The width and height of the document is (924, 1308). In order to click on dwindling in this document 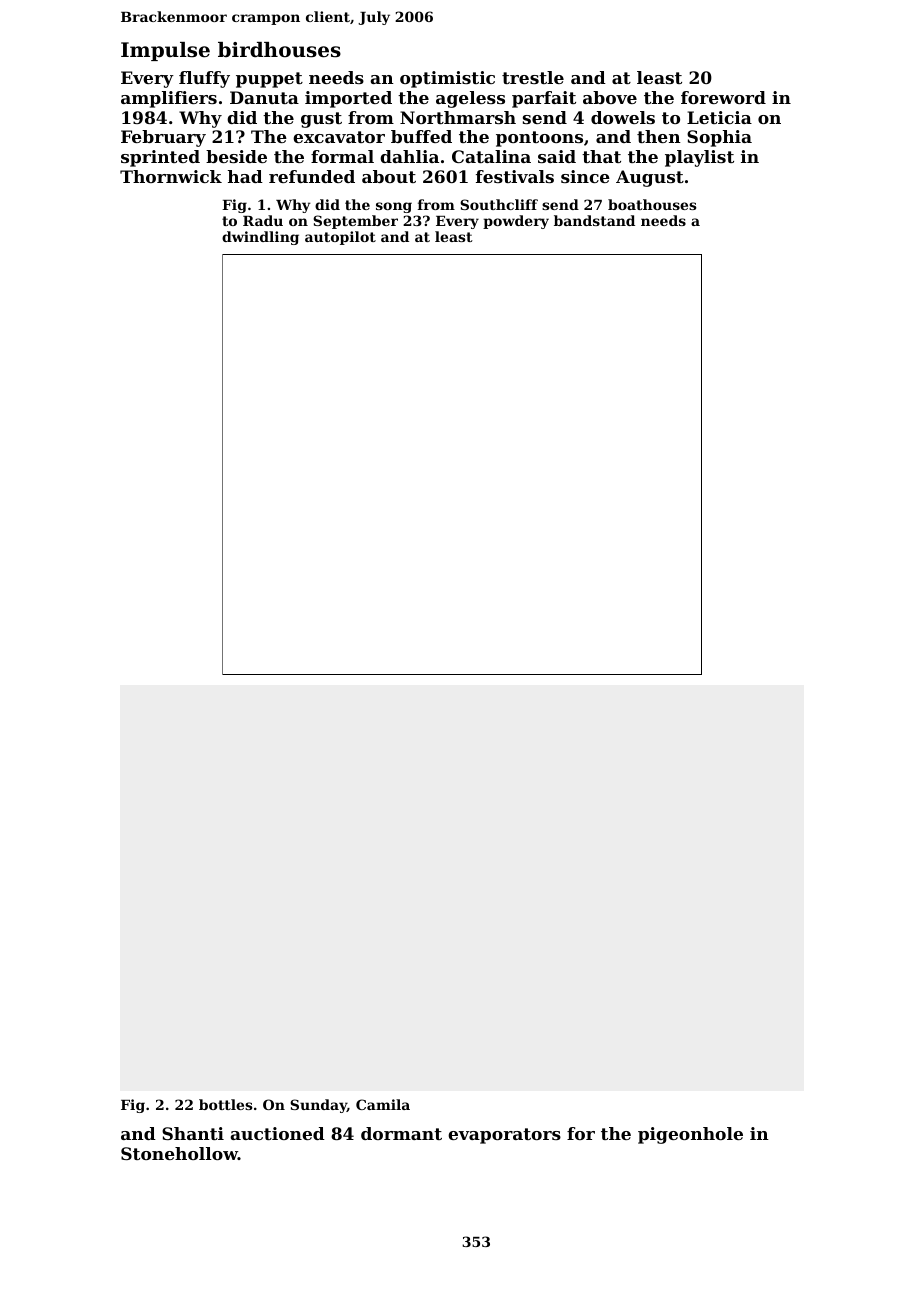, I will do `click(260, 238)`.
